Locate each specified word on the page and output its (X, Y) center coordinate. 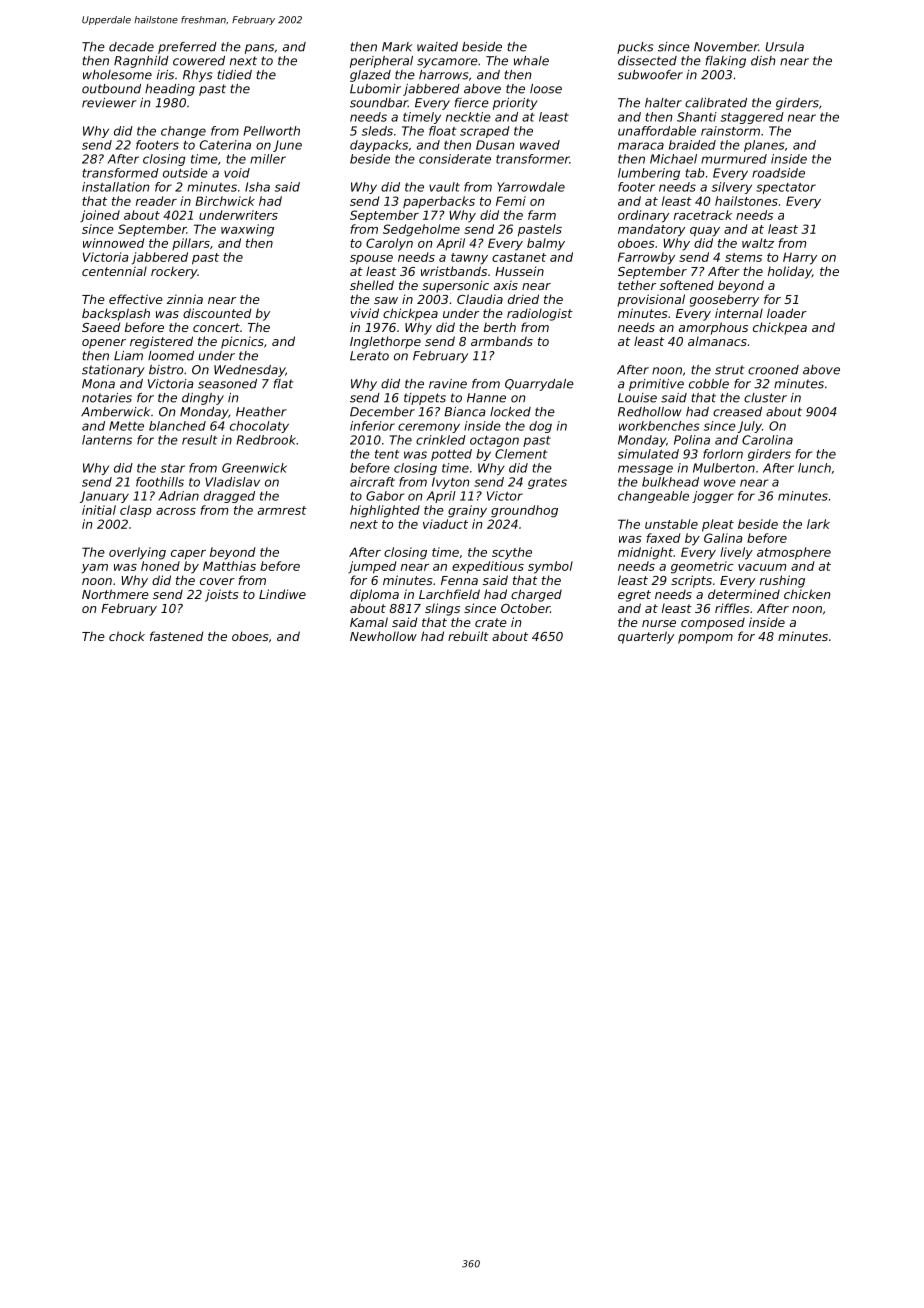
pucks (635, 48)
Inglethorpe (385, 342)
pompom (705, 639)
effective (136, 299)
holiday (790, 272)
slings (442, 609)
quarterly (646, 637)
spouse (371, 260)
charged (536, 595)
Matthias (229, 566)
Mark (397, 47)
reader (156, 201)
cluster (765, 398)
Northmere (115, 594)
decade (131, 47)
